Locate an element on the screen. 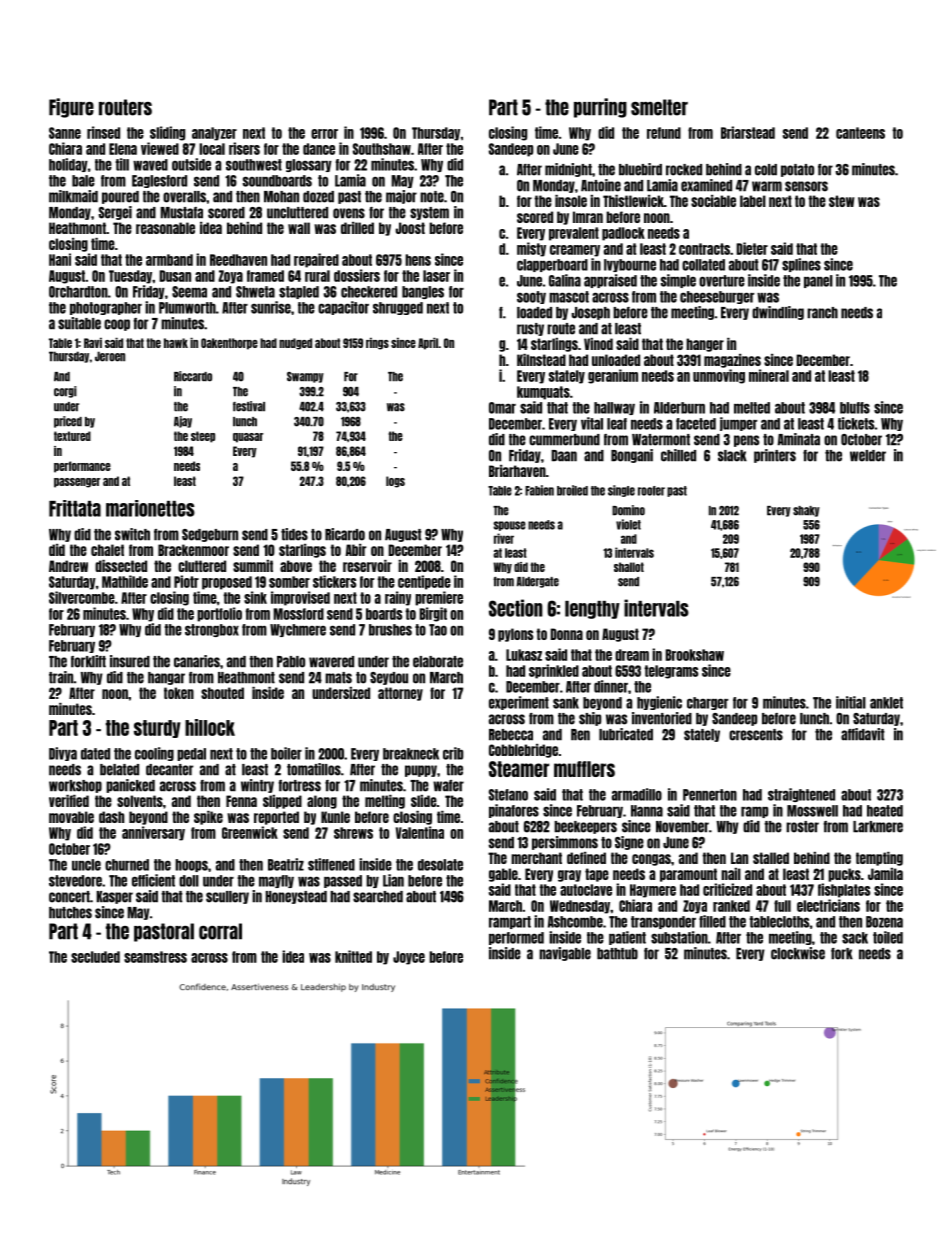  panel is located at coordinates (818, 281).
